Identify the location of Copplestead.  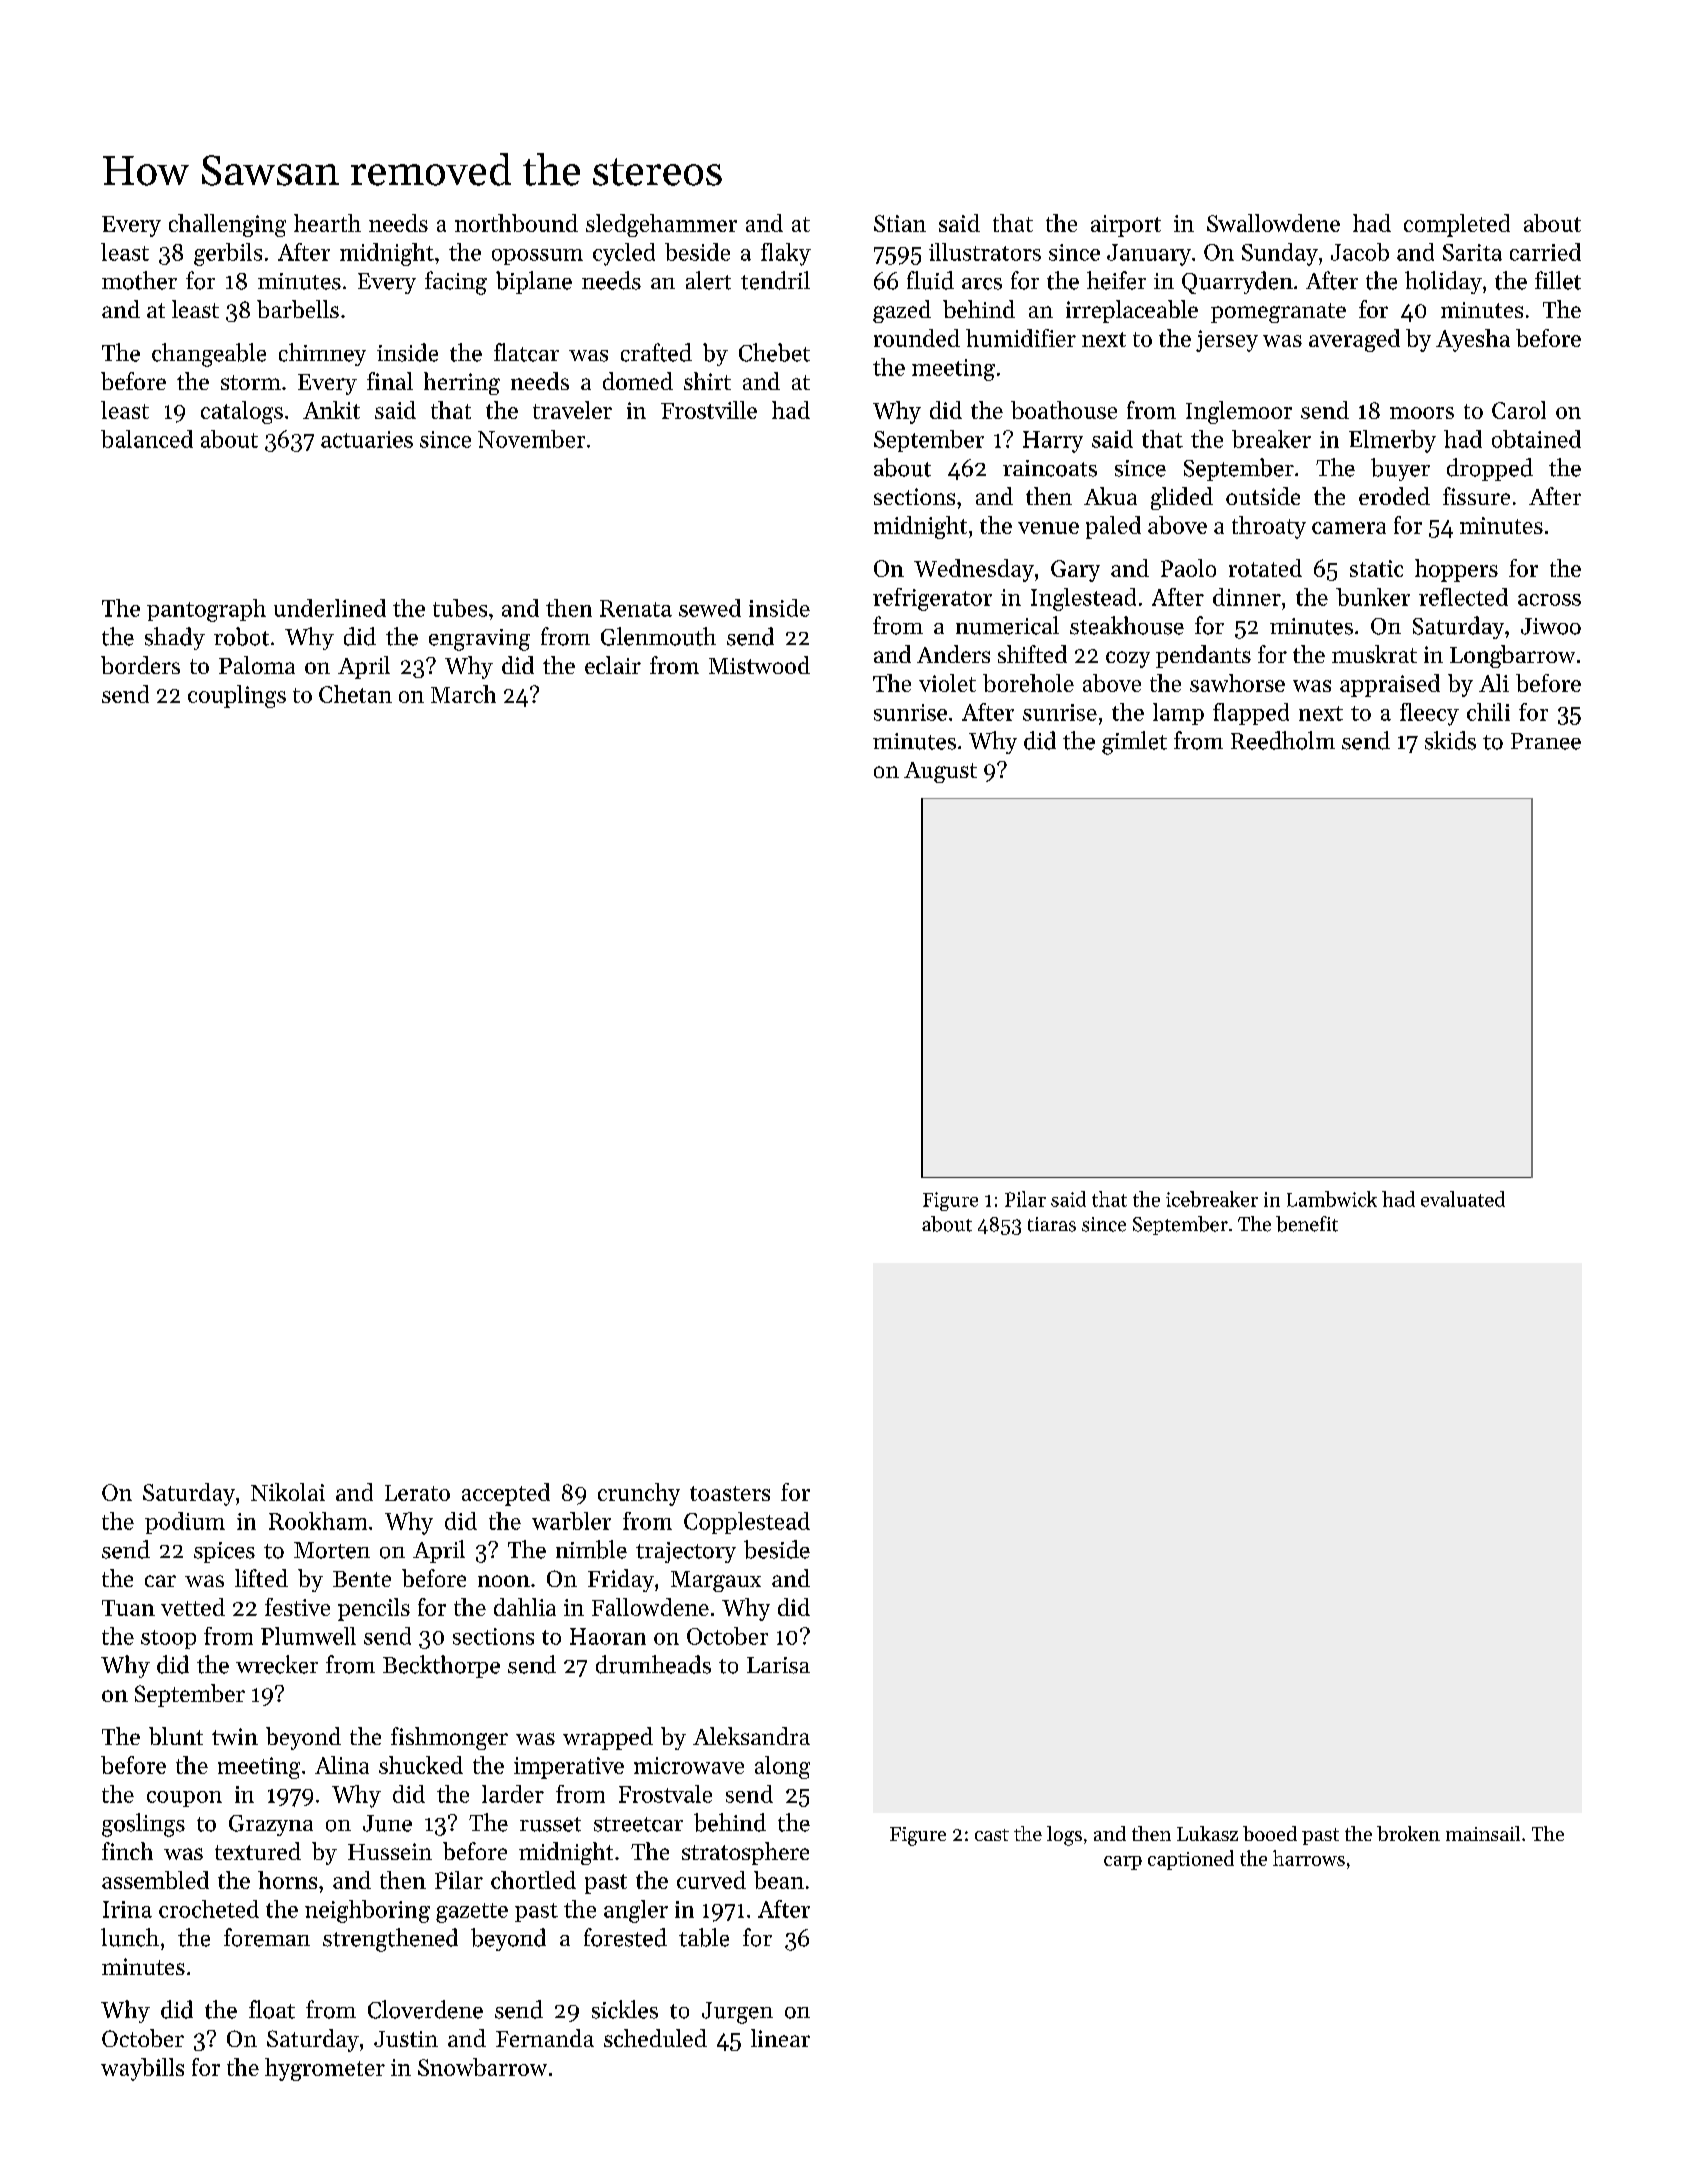
(747, 1523).
